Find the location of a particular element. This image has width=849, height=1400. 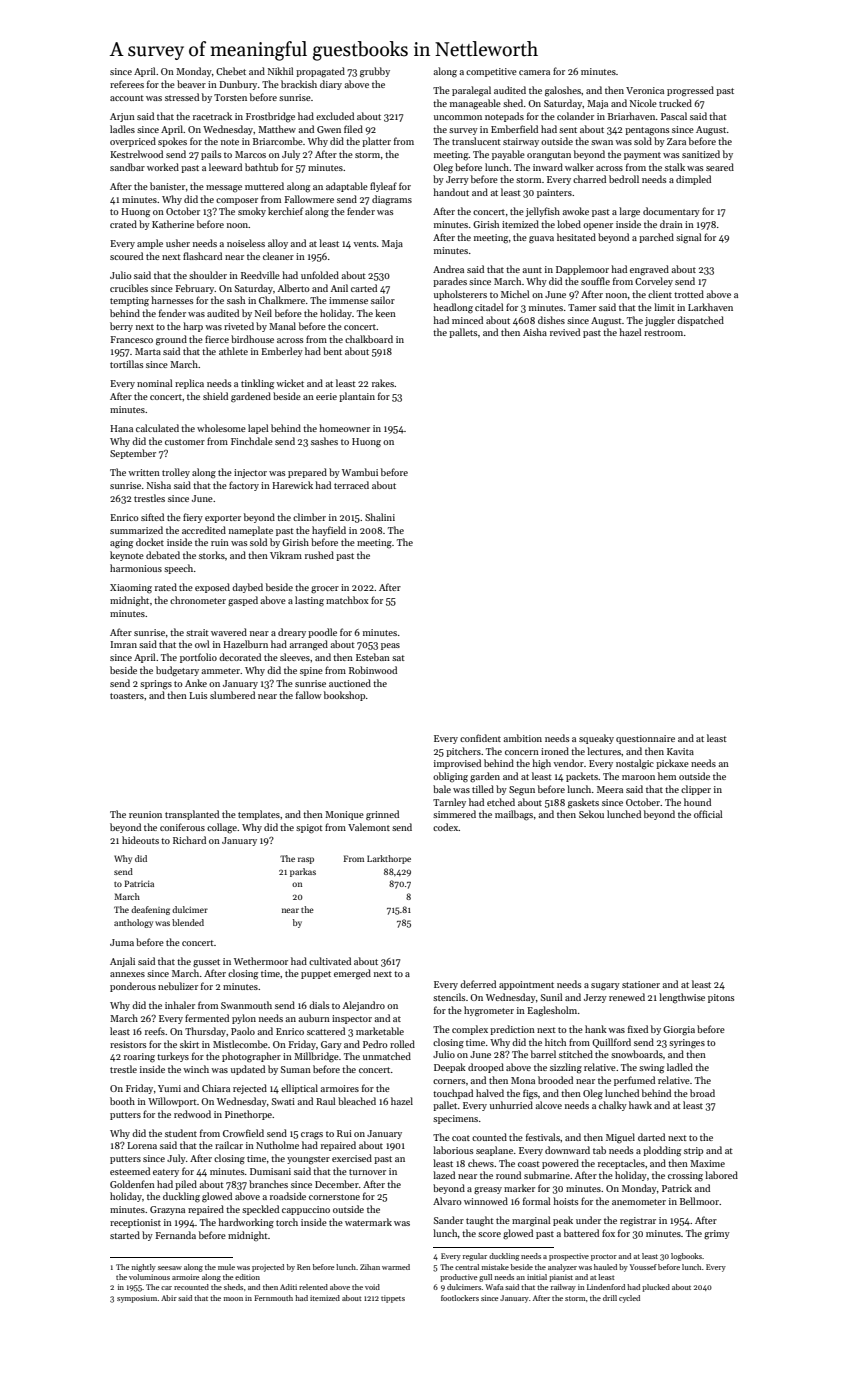

bedroll is located at coordinates (624, 179).
